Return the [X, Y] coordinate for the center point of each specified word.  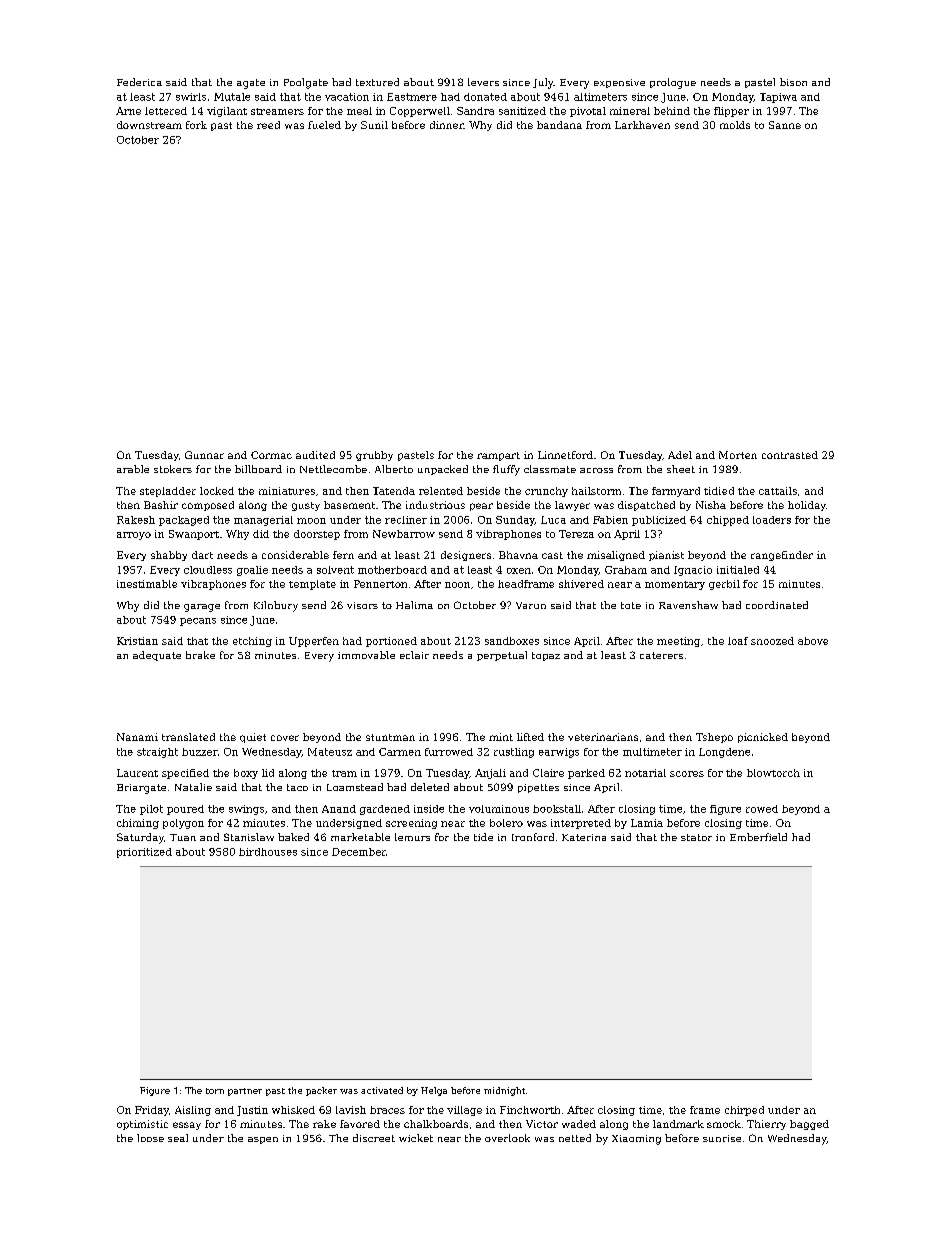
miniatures [287, 491]
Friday [152, 1111]
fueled [324, 125]
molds [735, 125]
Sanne [785, 125]
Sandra [475, 111]
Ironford [533, 837]
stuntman [390, 737]
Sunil [374, 125]
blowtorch [773, 773]
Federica [139, 82]
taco [297, 787]
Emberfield [758, 837]
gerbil [724, 585]
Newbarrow [404, 534]
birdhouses [268, 852]
